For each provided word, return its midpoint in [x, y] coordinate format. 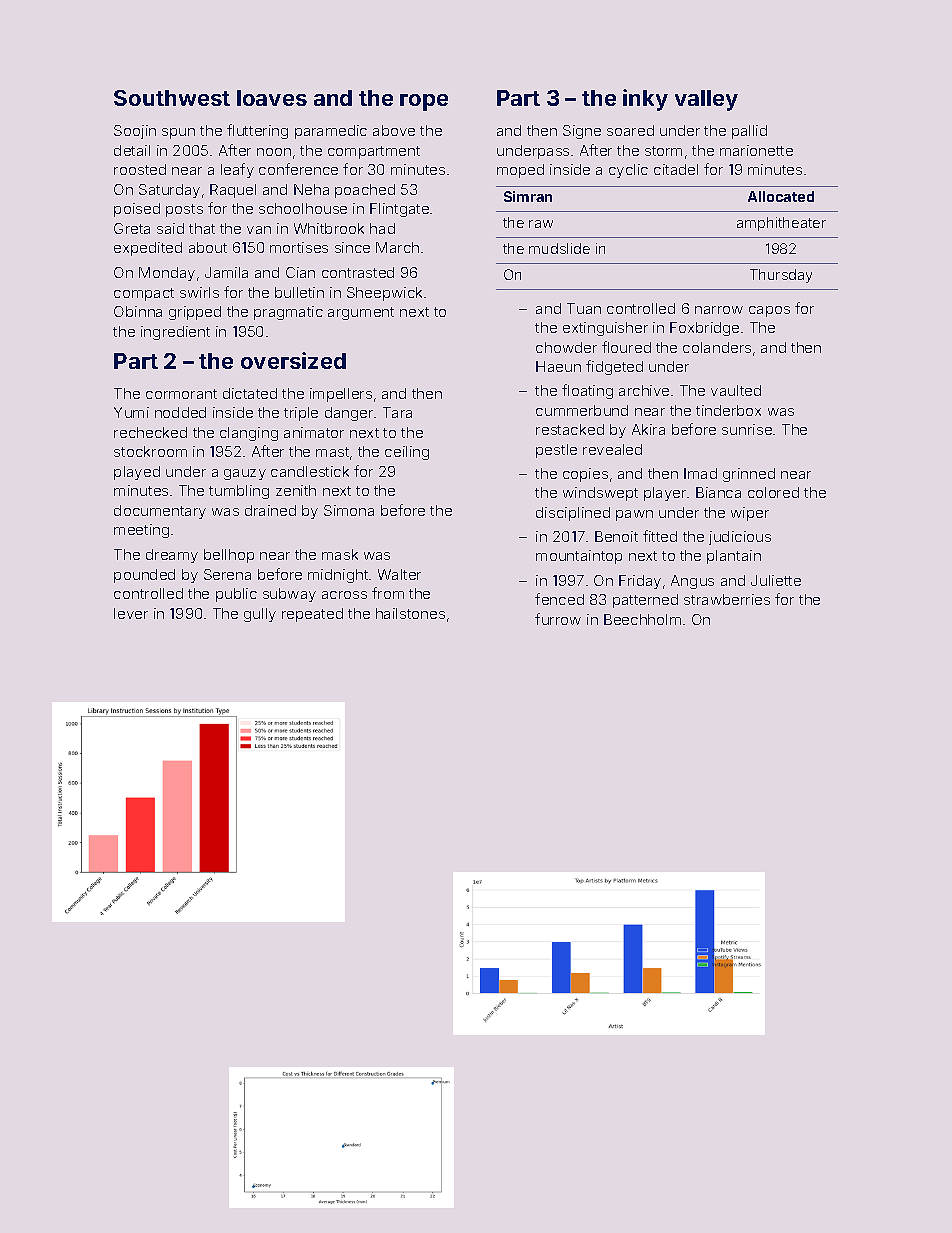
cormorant [181, 394]
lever [131, 613]
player [665, 494]
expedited [148, 249]
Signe [582, 132]
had [382, 228]
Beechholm [642, 619]
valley [706, 100]
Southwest [172, 98]
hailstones [410, 613]
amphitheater [781, 224]
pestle [556, 451]
